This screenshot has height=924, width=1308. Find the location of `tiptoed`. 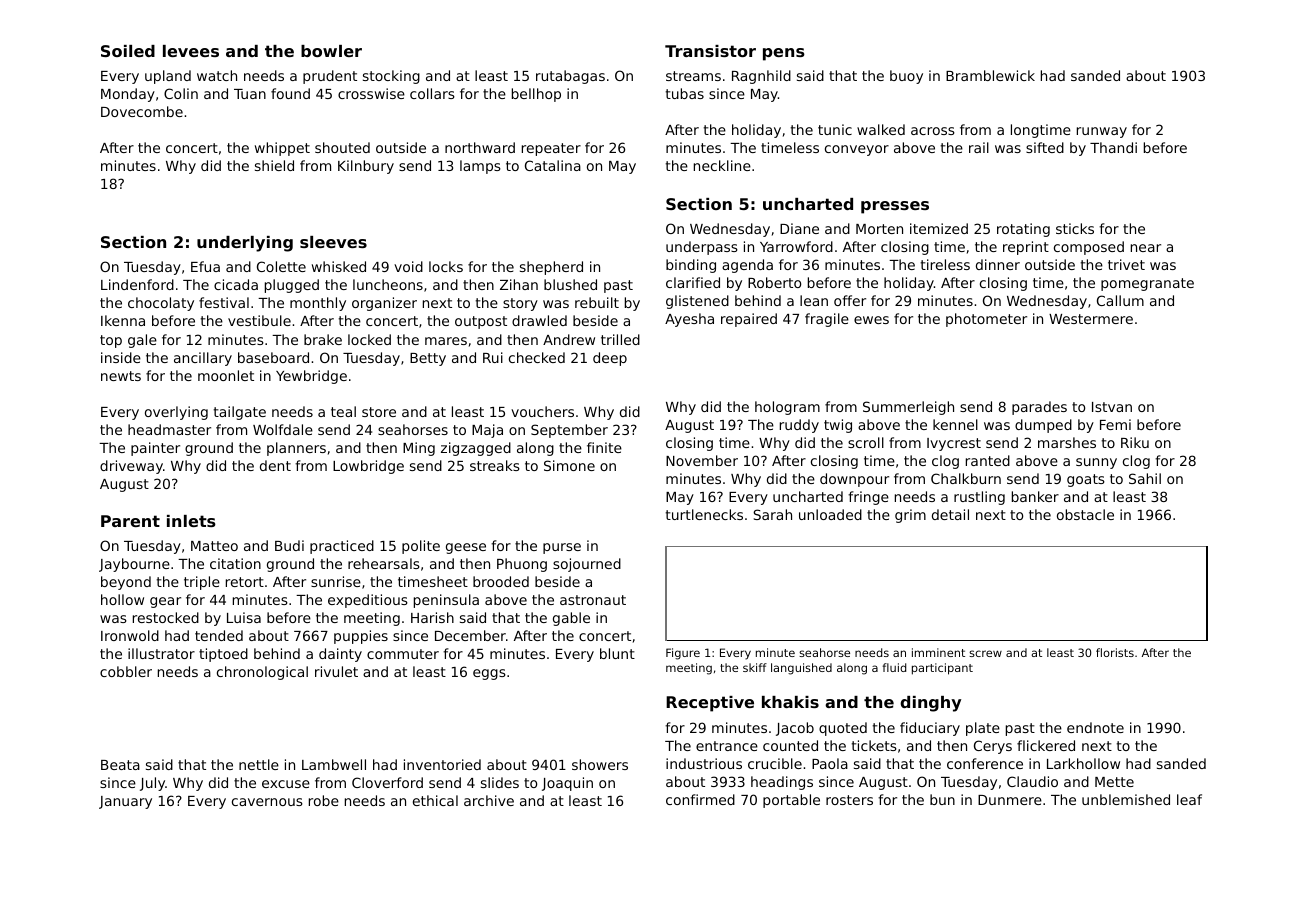

tiptoed is located at coordinates (223, 655).
